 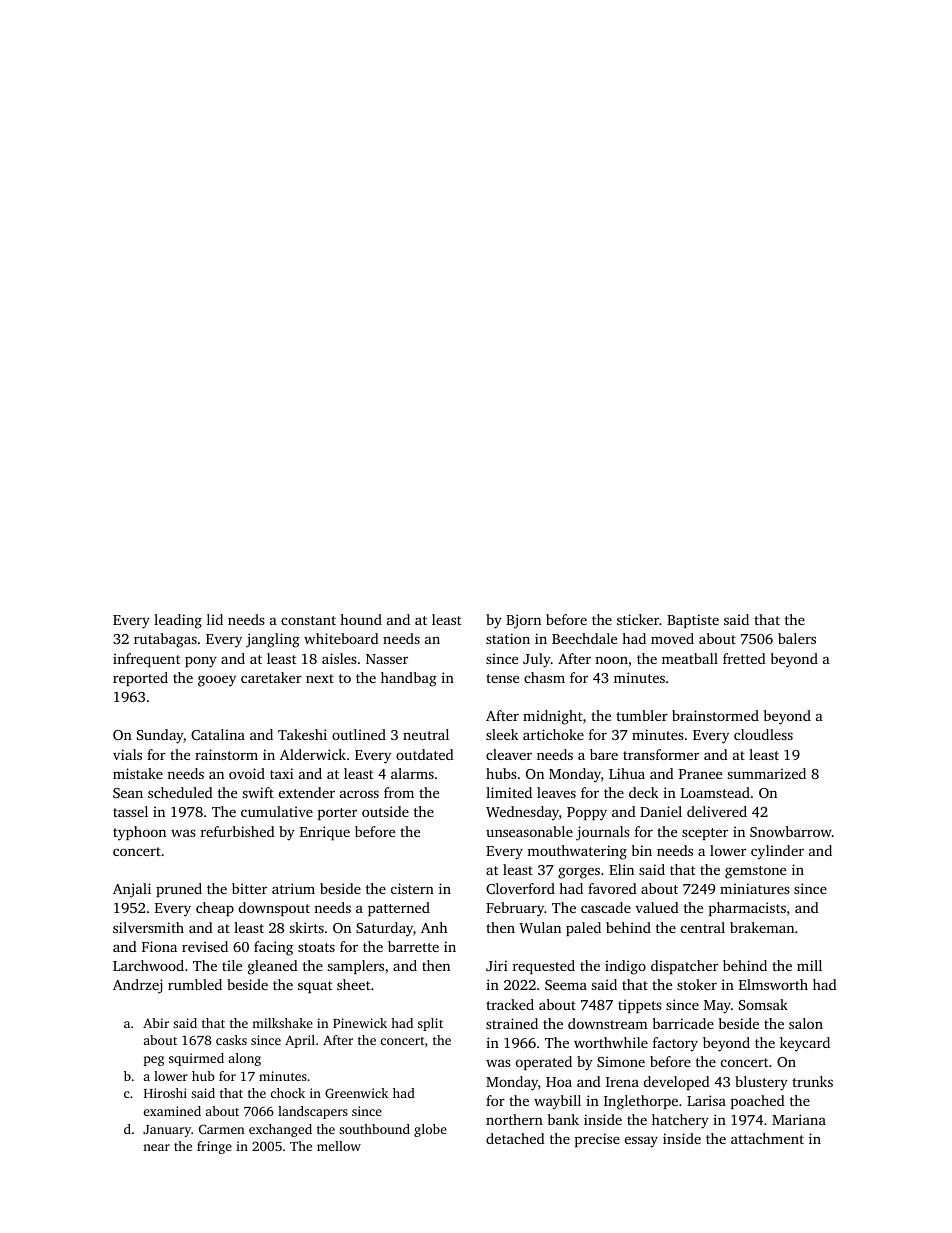 I want to click on bin, so click(x=642, y=850).
